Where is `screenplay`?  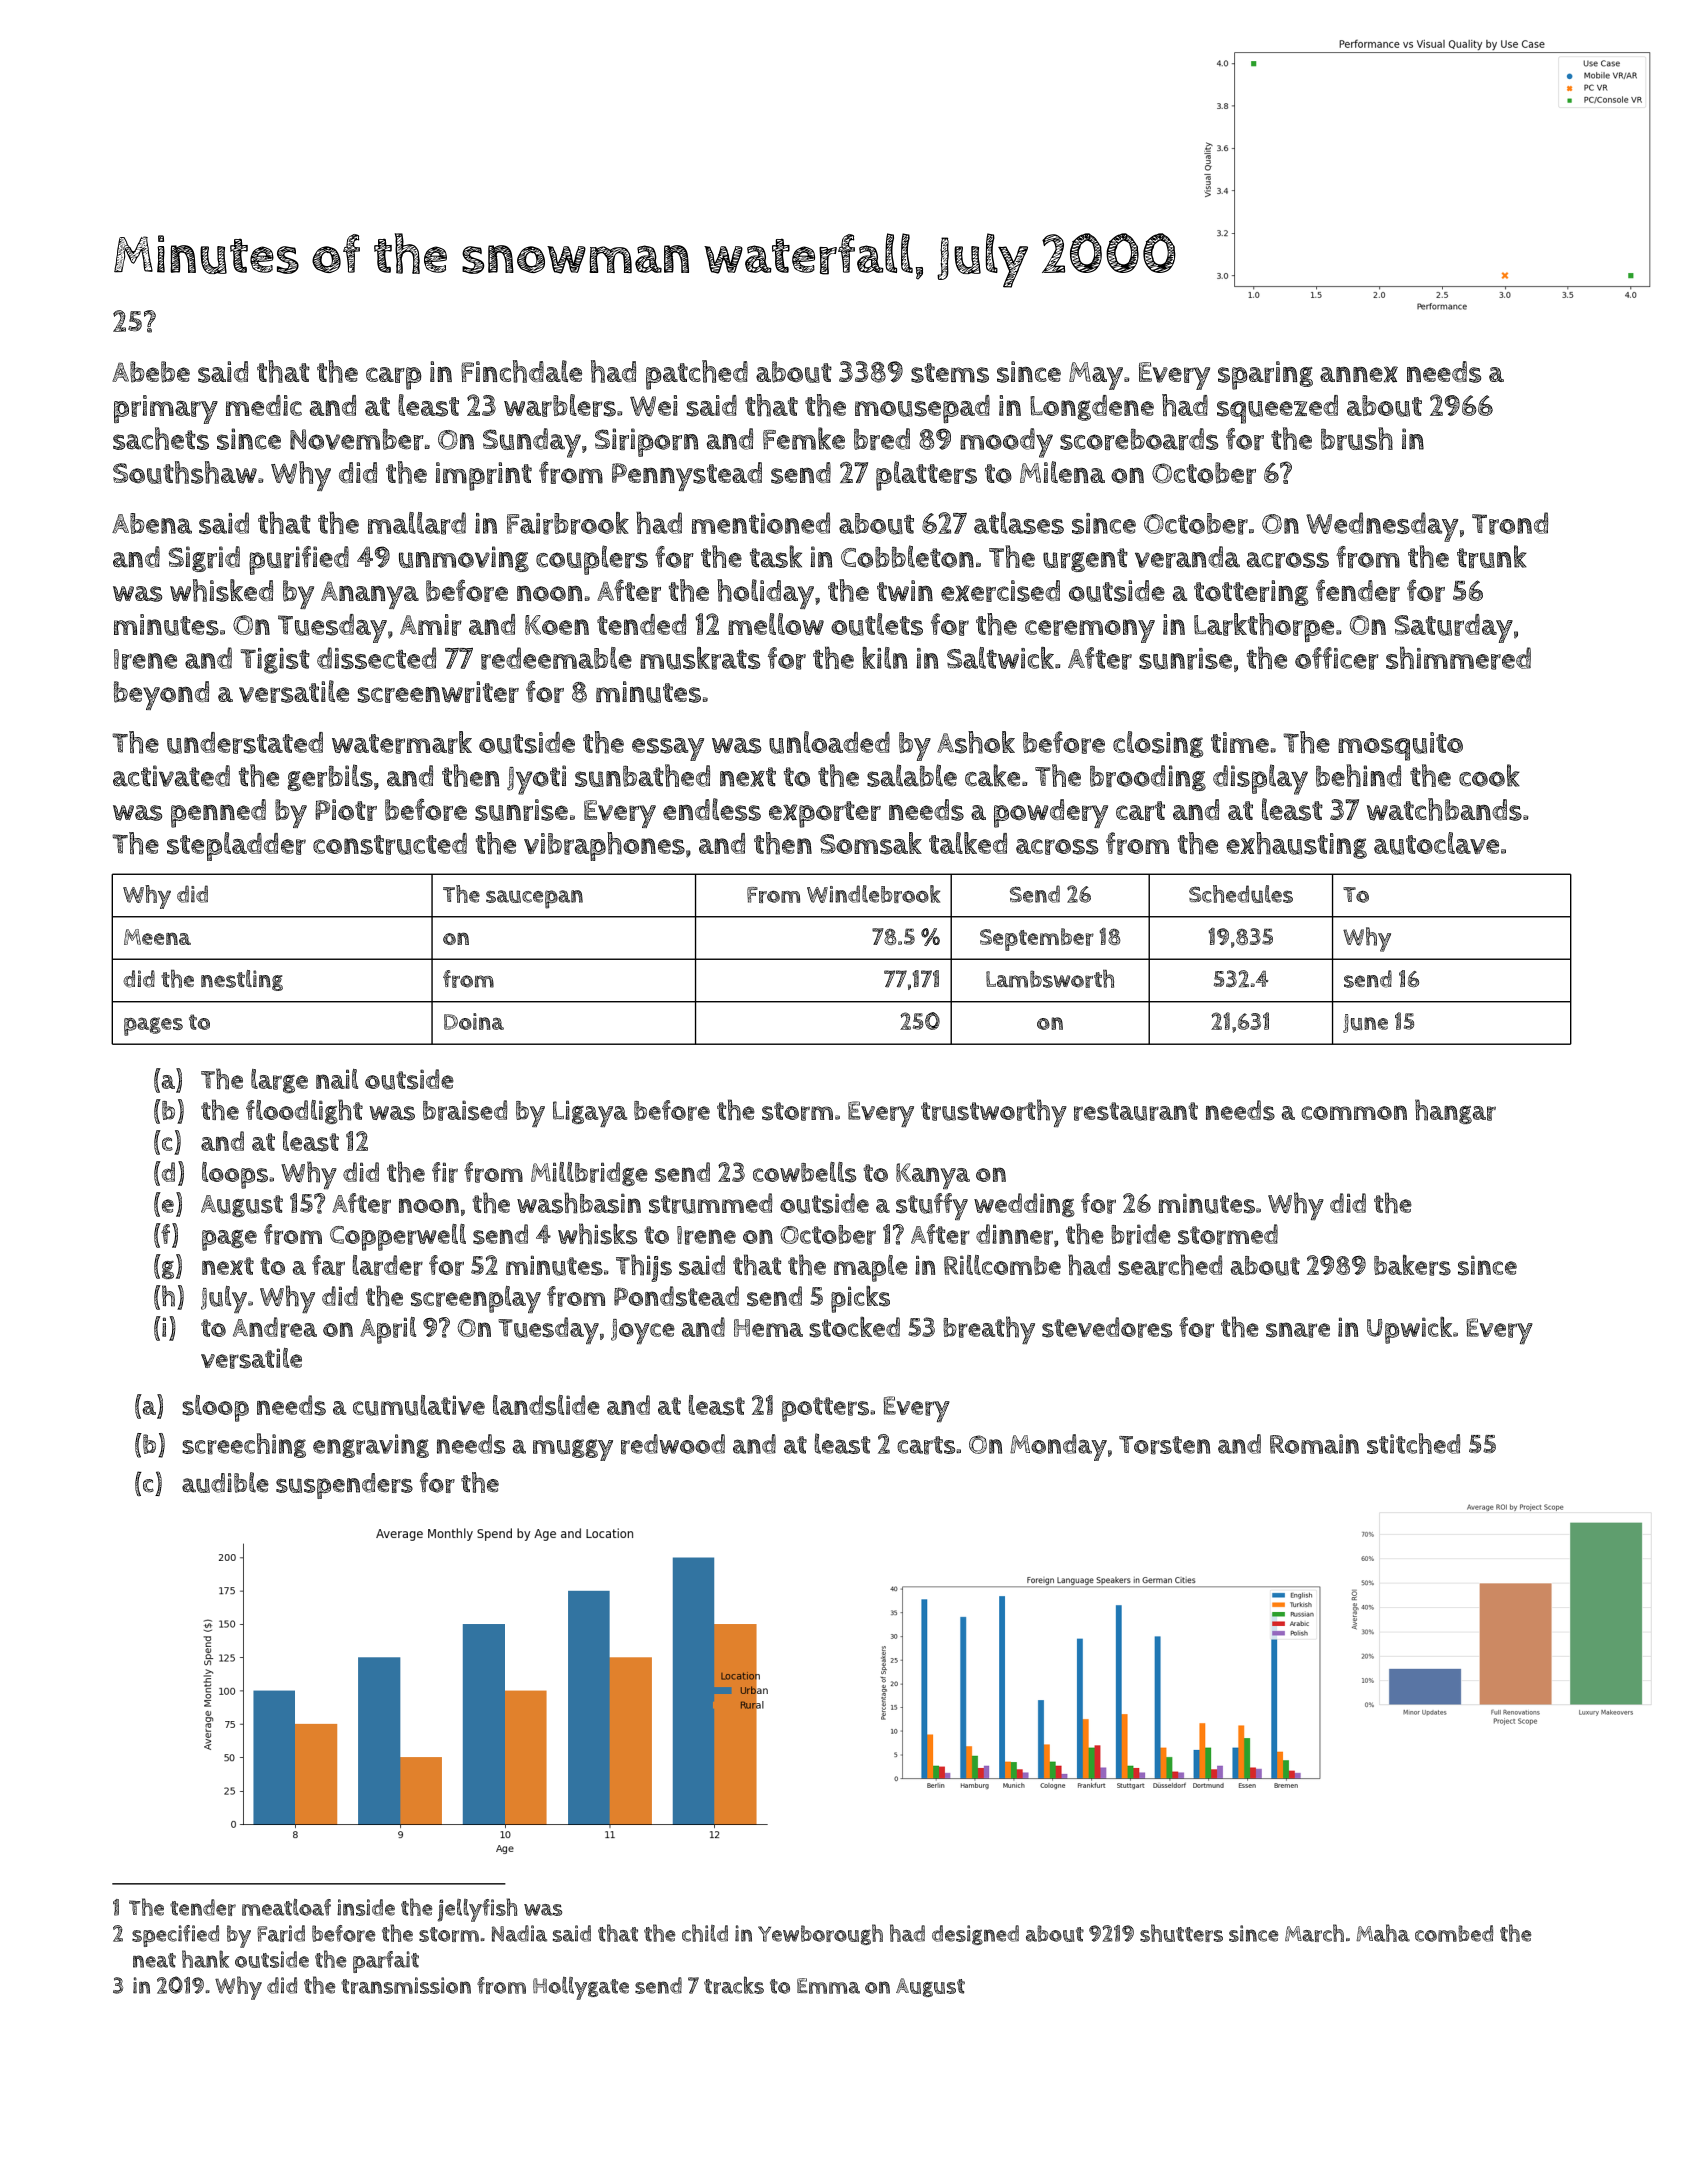
screenplay is located at coordinates (476, 1299).
